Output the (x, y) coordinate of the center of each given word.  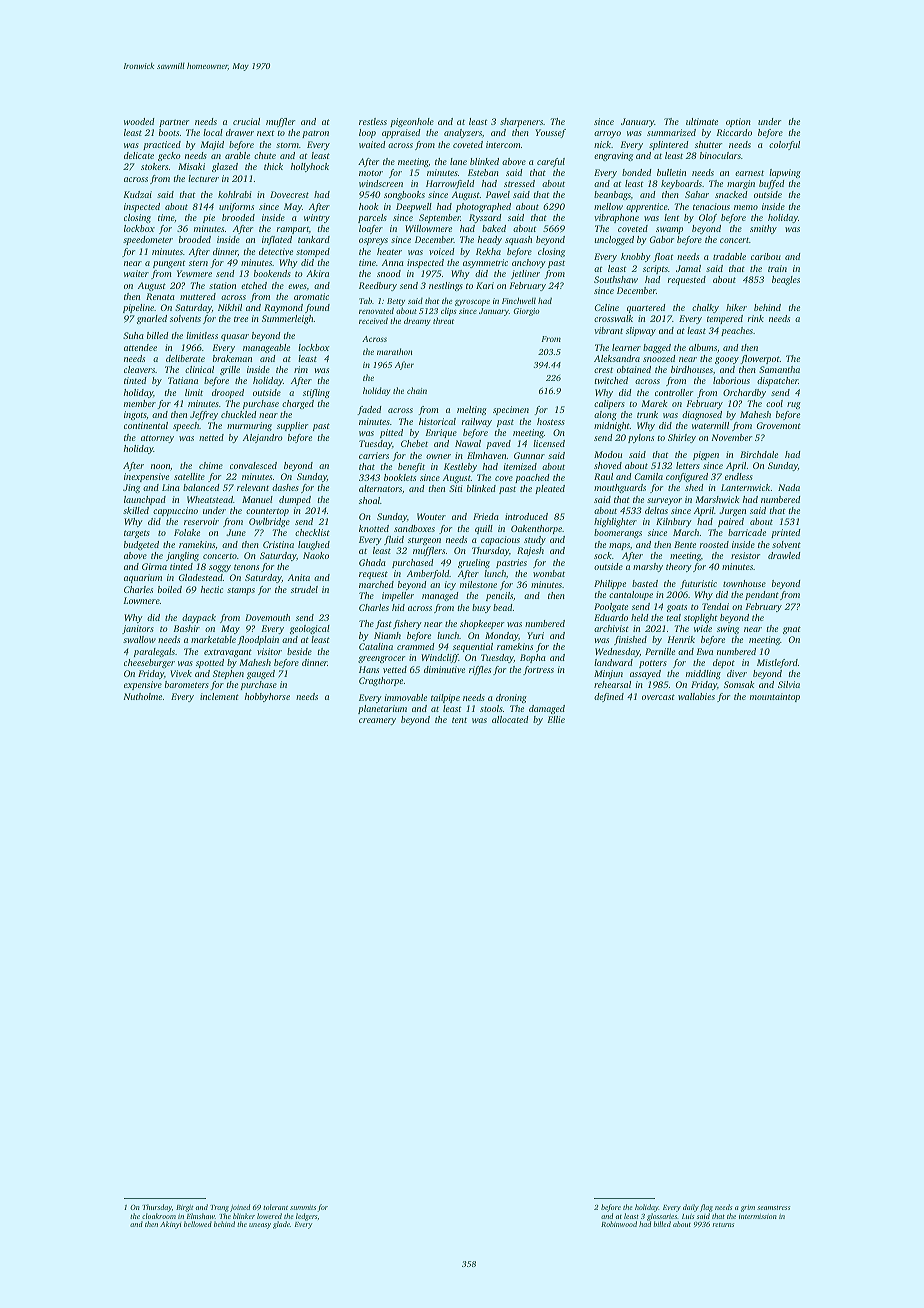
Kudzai (137, 194)
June (236, 532)
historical (437, 421)
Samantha (779, 369)
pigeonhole (412, 122)
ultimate (702, 121)
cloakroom (159, 1216)
